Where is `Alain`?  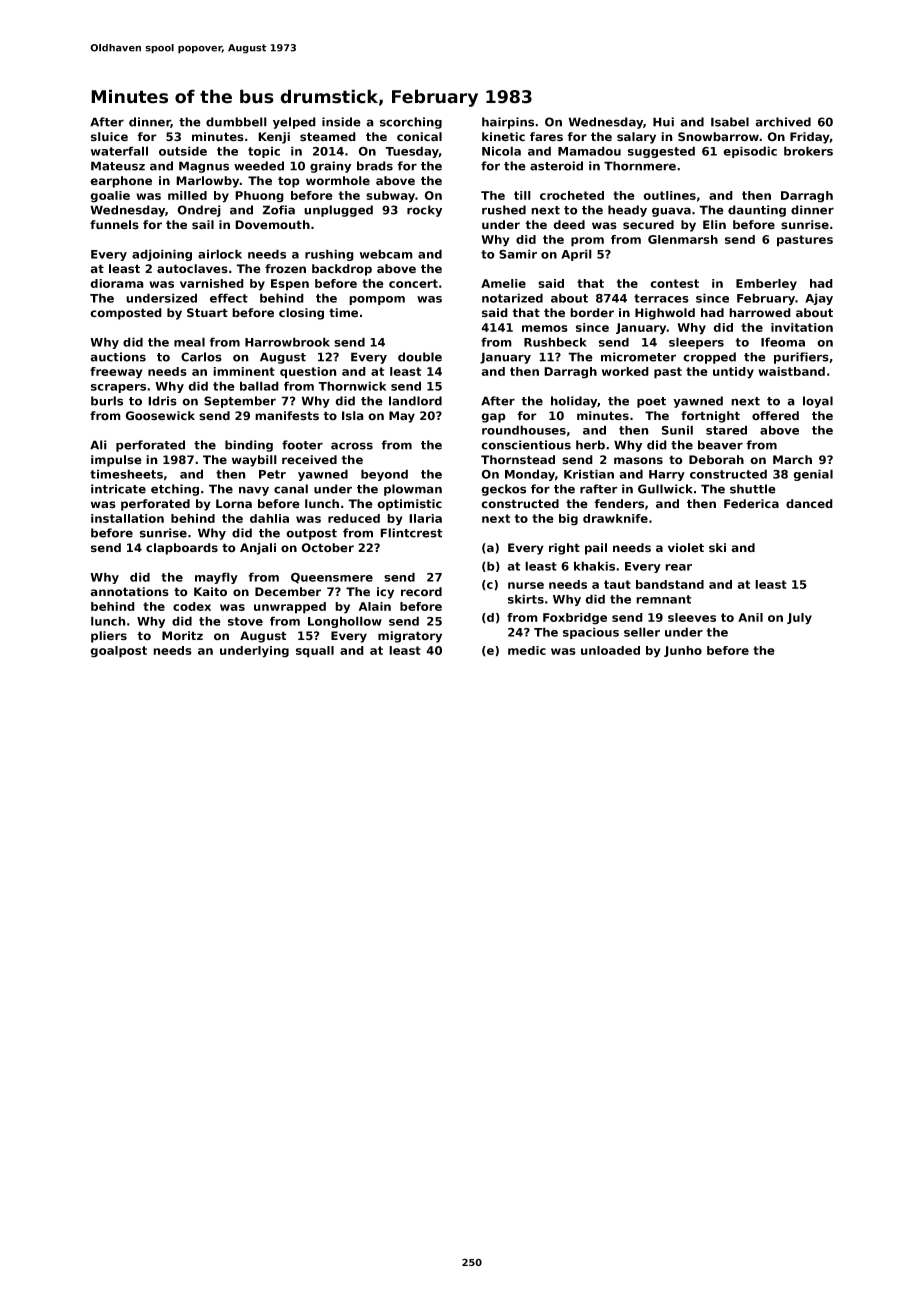 Alain is located at coordinates (374, 606).
